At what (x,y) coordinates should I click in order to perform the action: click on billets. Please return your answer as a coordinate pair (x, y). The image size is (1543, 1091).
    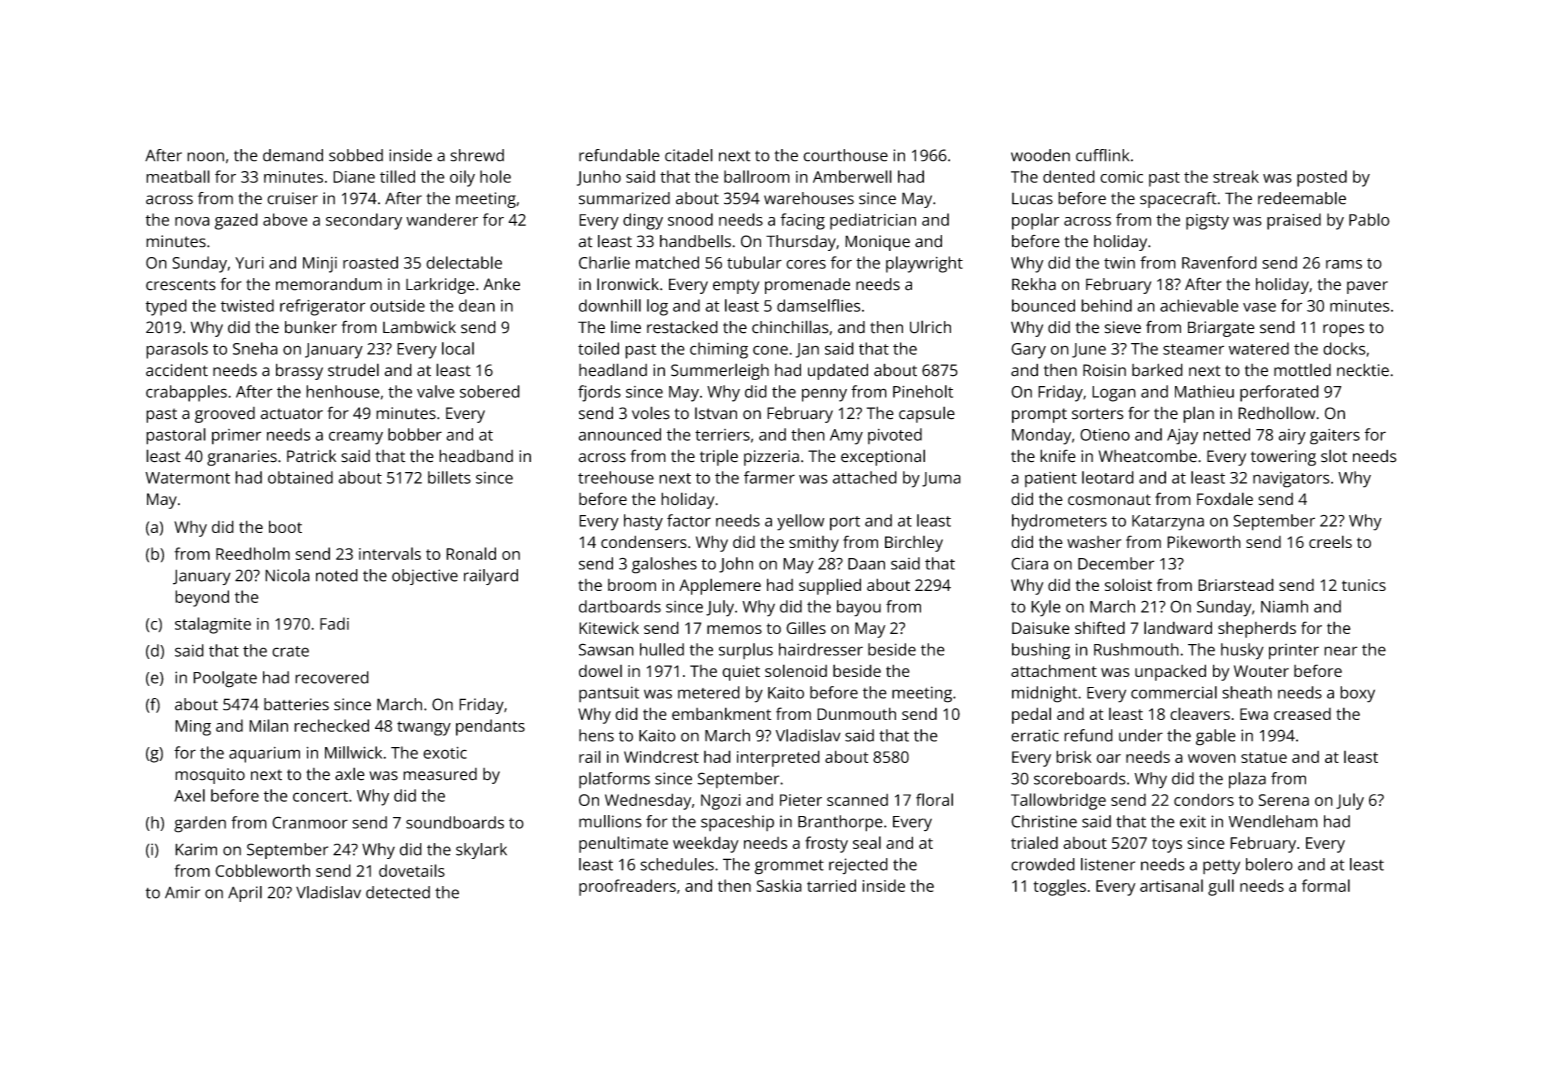
    Looking at the image, I should click on (449, 477).
